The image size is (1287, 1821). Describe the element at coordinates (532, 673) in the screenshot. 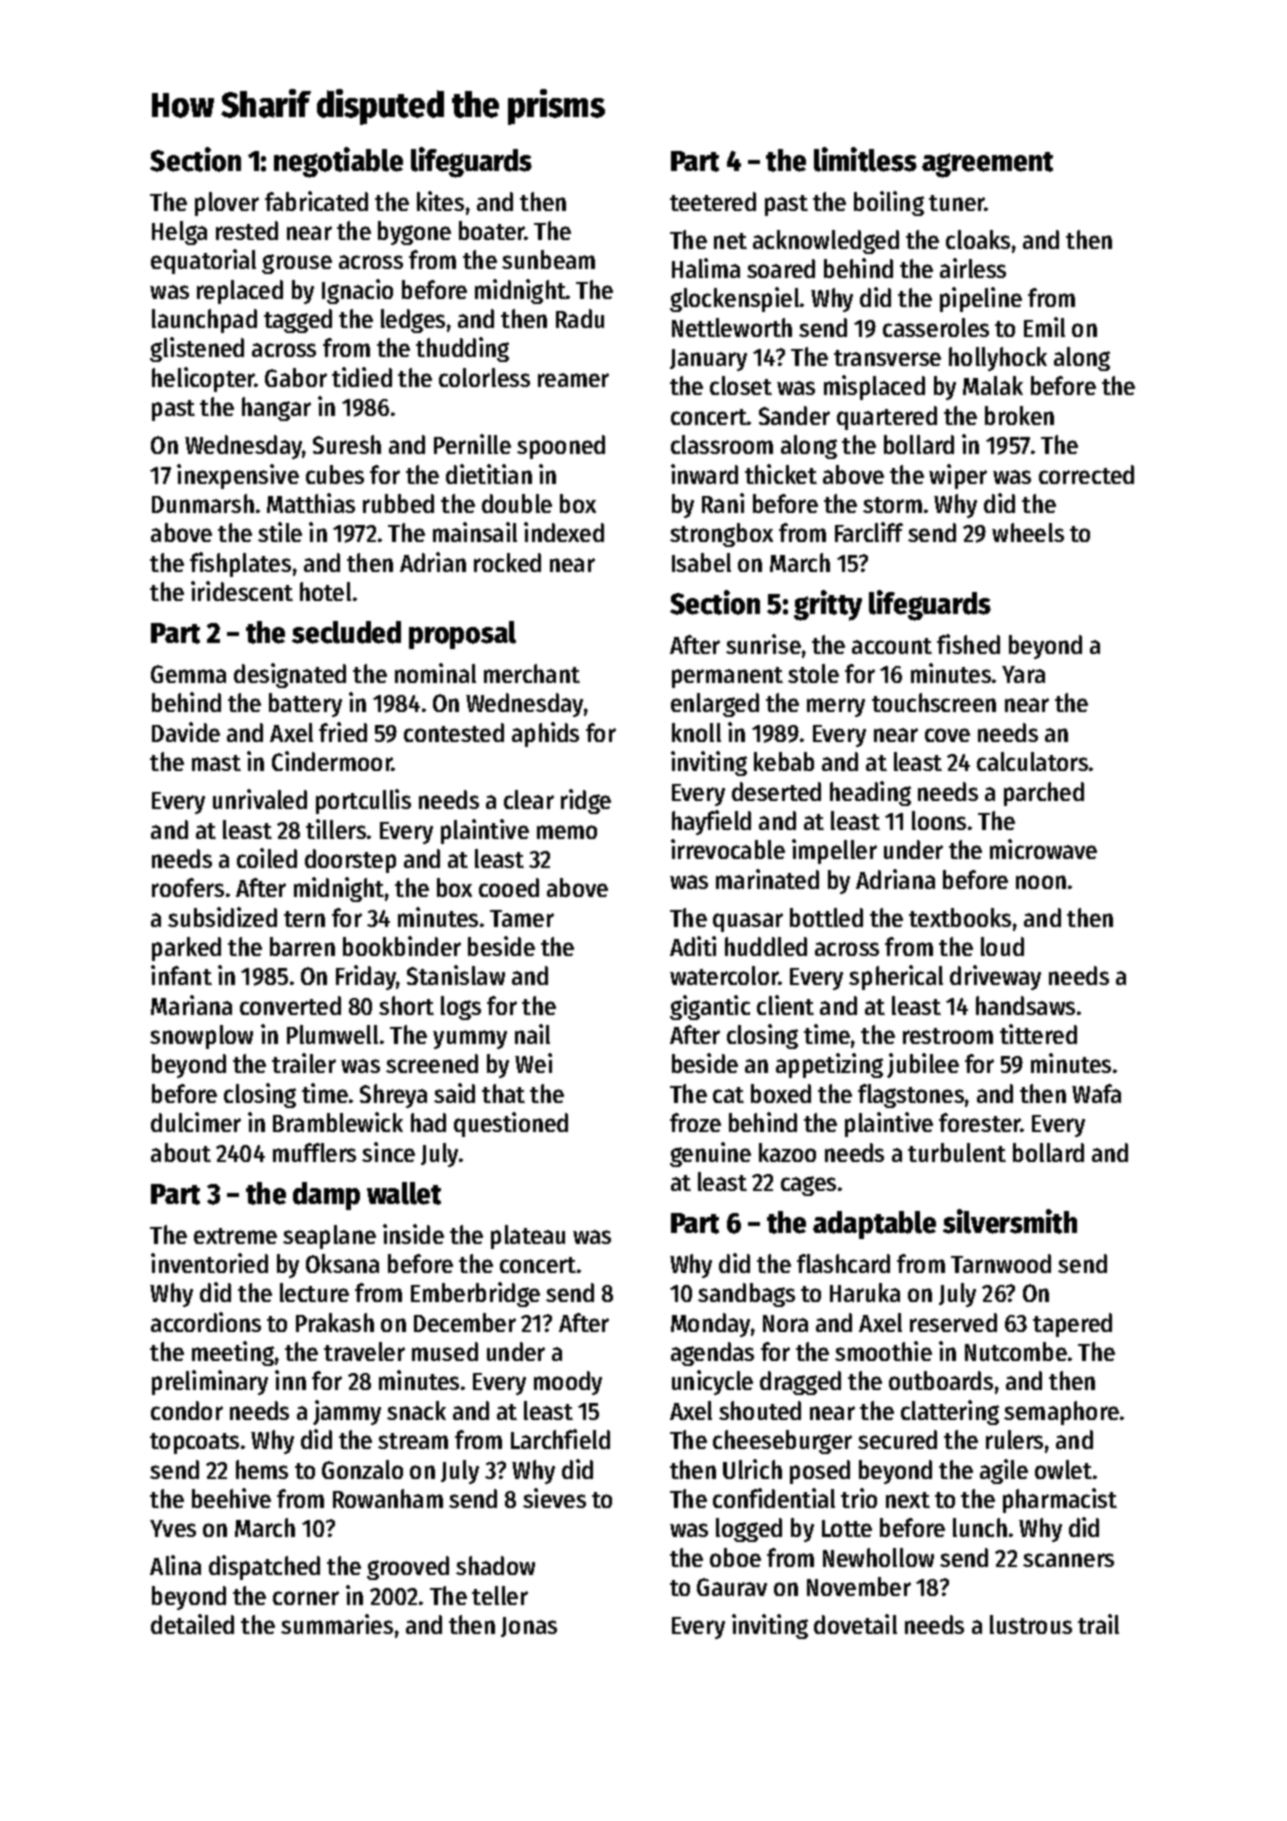

I see `merchant` at that location.
